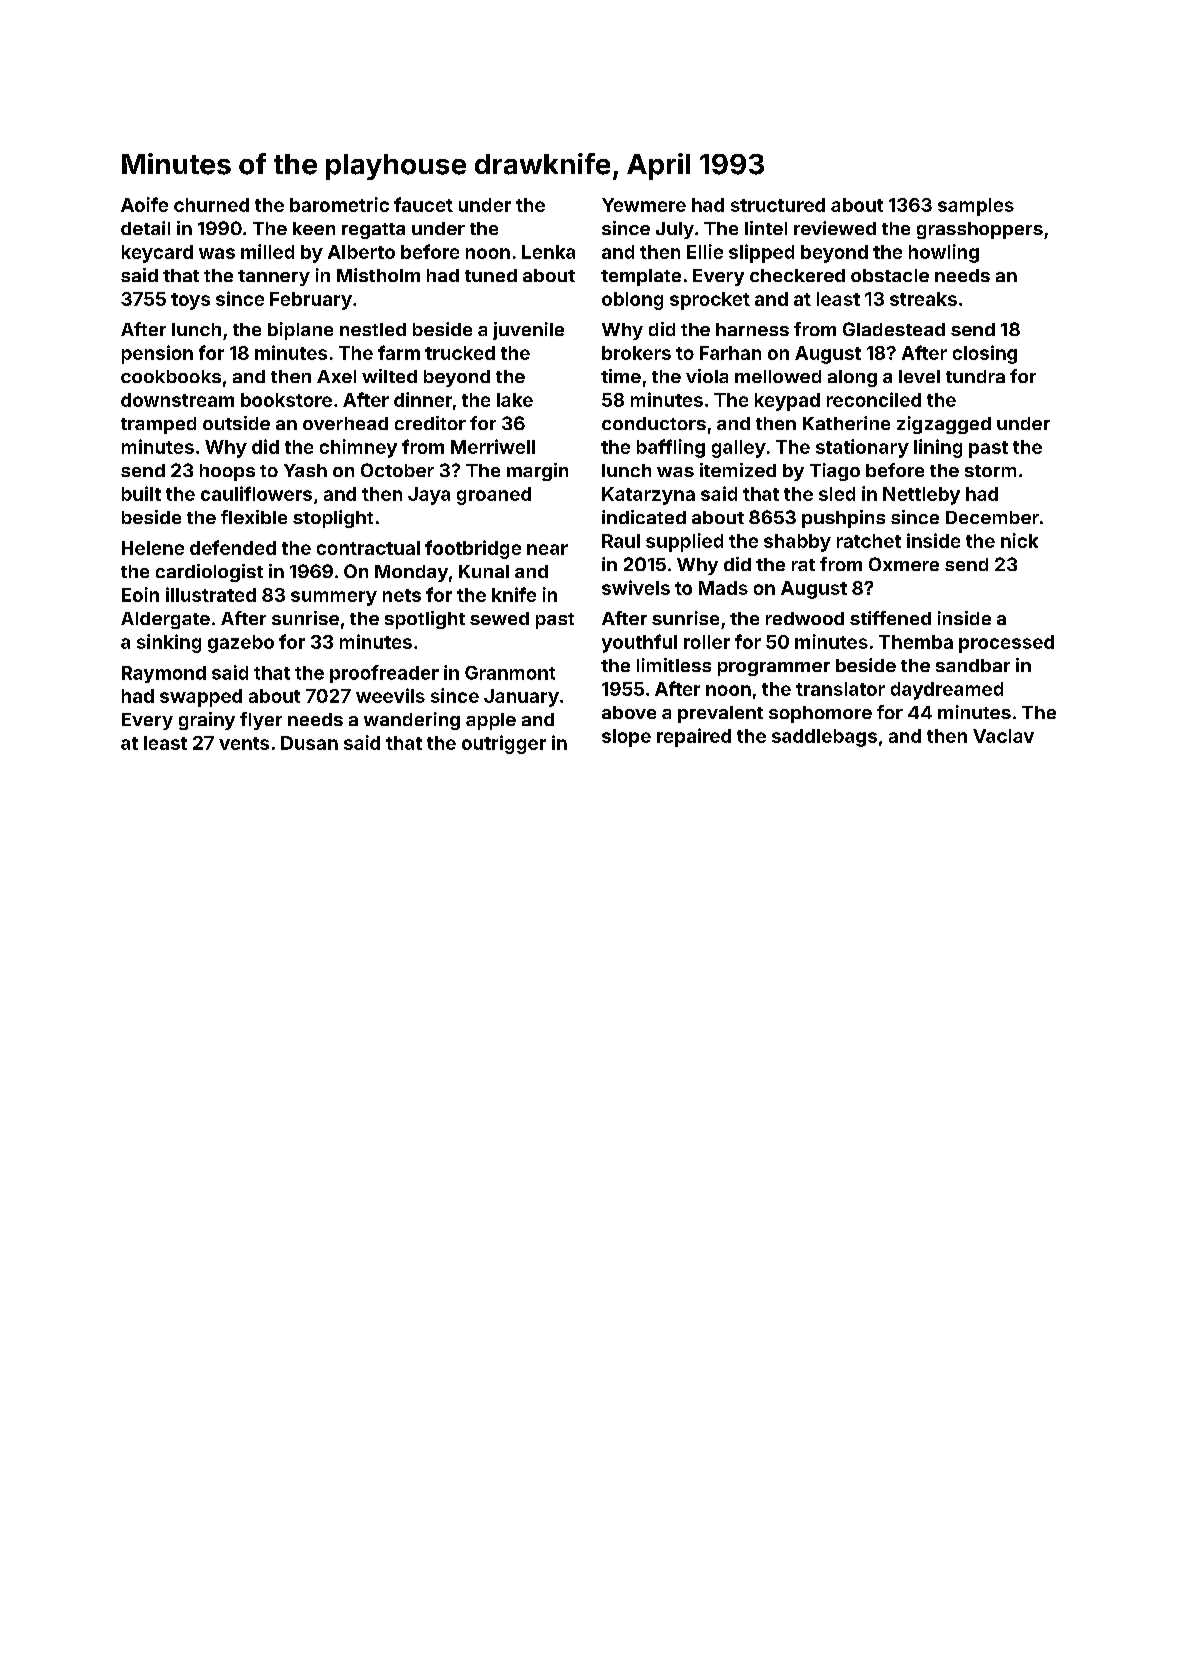 This screenshot has height=1666, width=1178. What do you see at coordinates (644, 205) in the screenshot?
I see `Yewmere` at bounding box center [644, 205].
